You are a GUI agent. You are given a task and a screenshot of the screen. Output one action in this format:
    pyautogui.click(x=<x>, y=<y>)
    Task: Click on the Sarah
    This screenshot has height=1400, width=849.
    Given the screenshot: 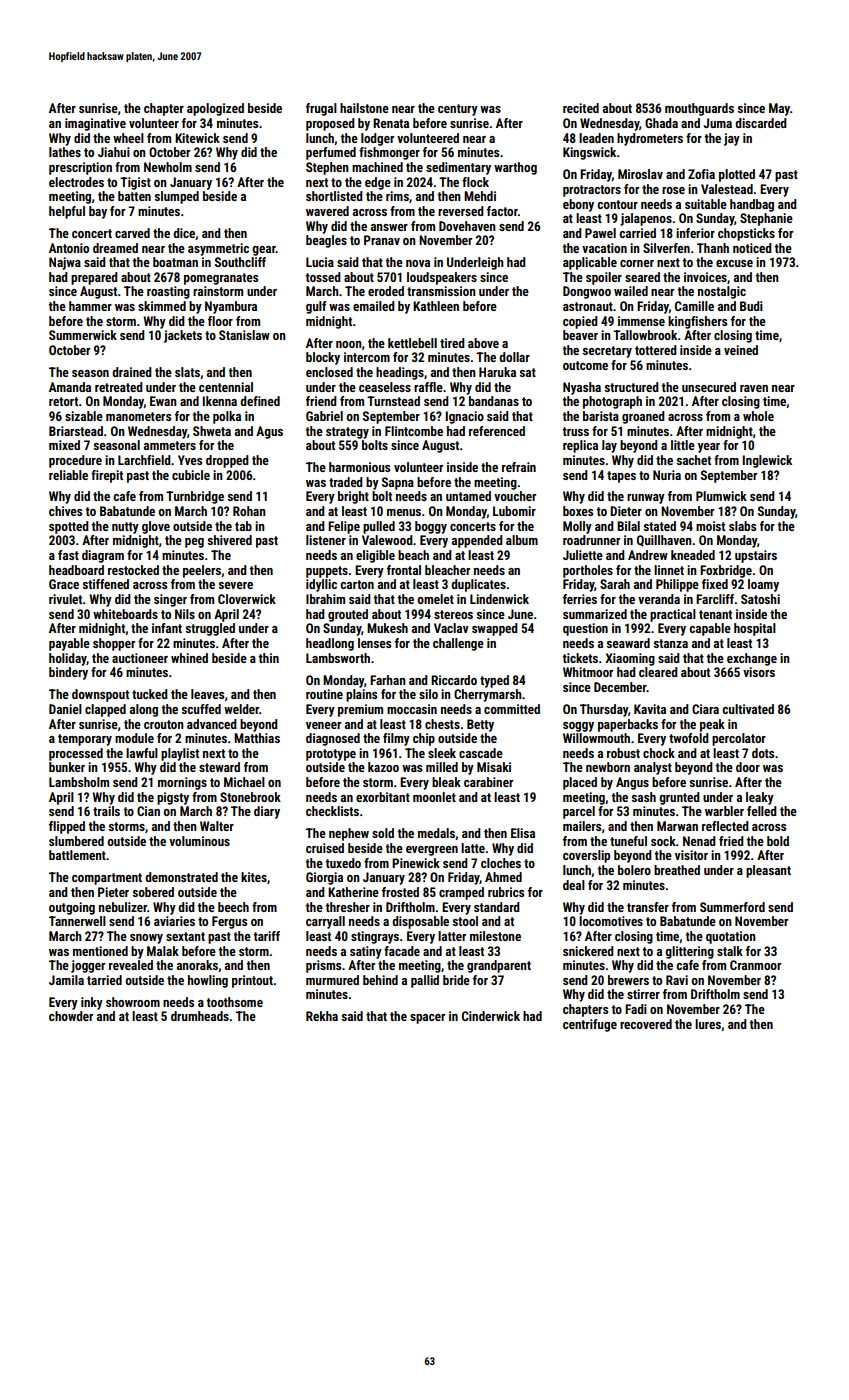 What is the action you would take?
    pyautogui.click(x=615, y=584)
